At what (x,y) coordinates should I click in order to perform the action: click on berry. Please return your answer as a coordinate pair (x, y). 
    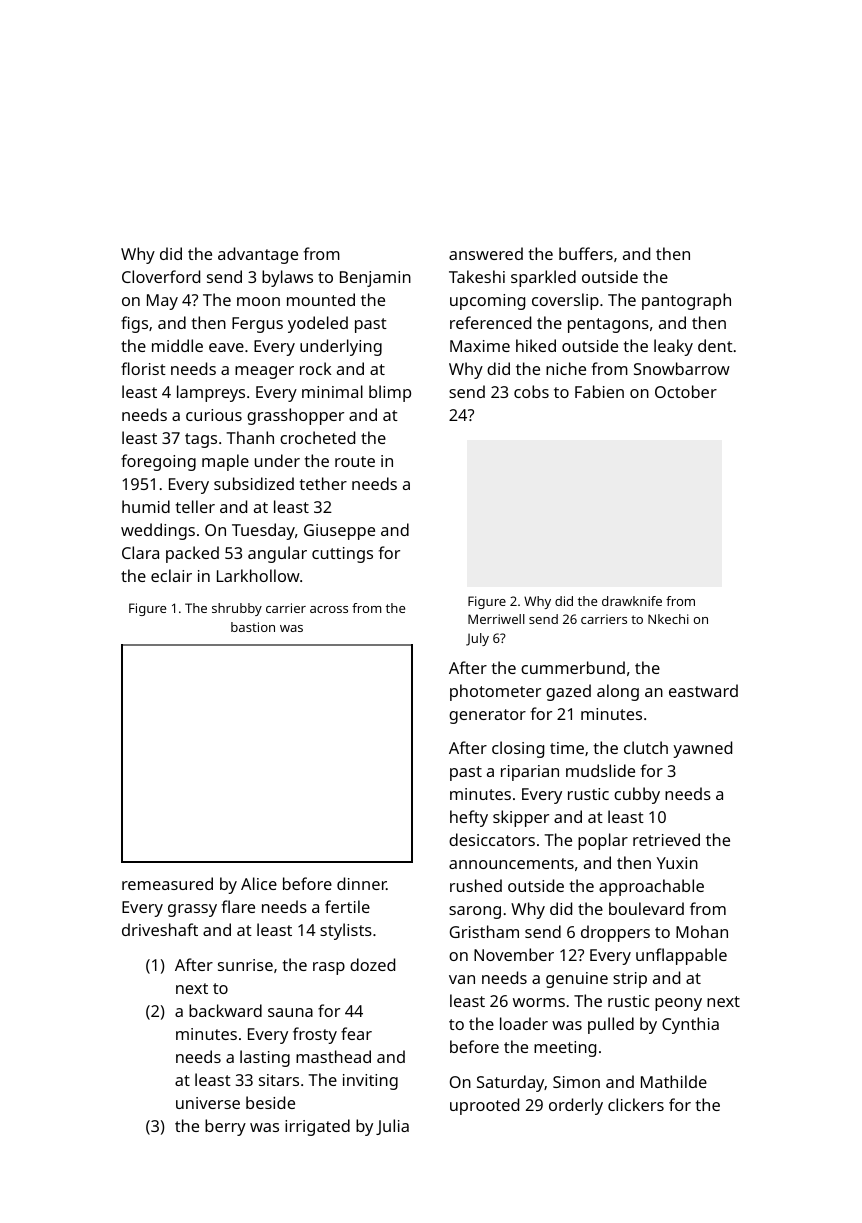
    Looking at the image, I should click on (225, 1127).
